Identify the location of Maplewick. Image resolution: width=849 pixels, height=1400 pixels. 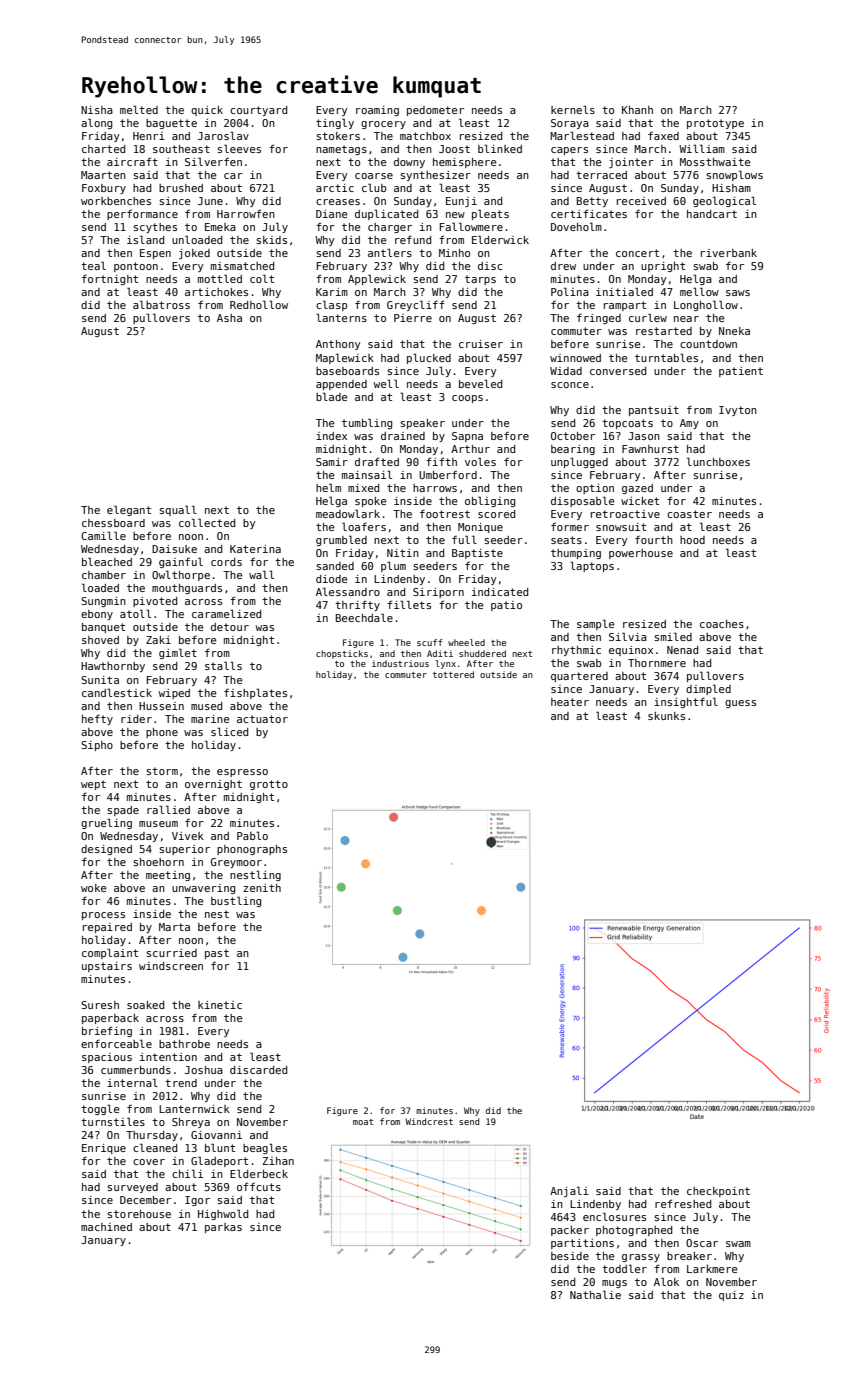
(345, 358).
